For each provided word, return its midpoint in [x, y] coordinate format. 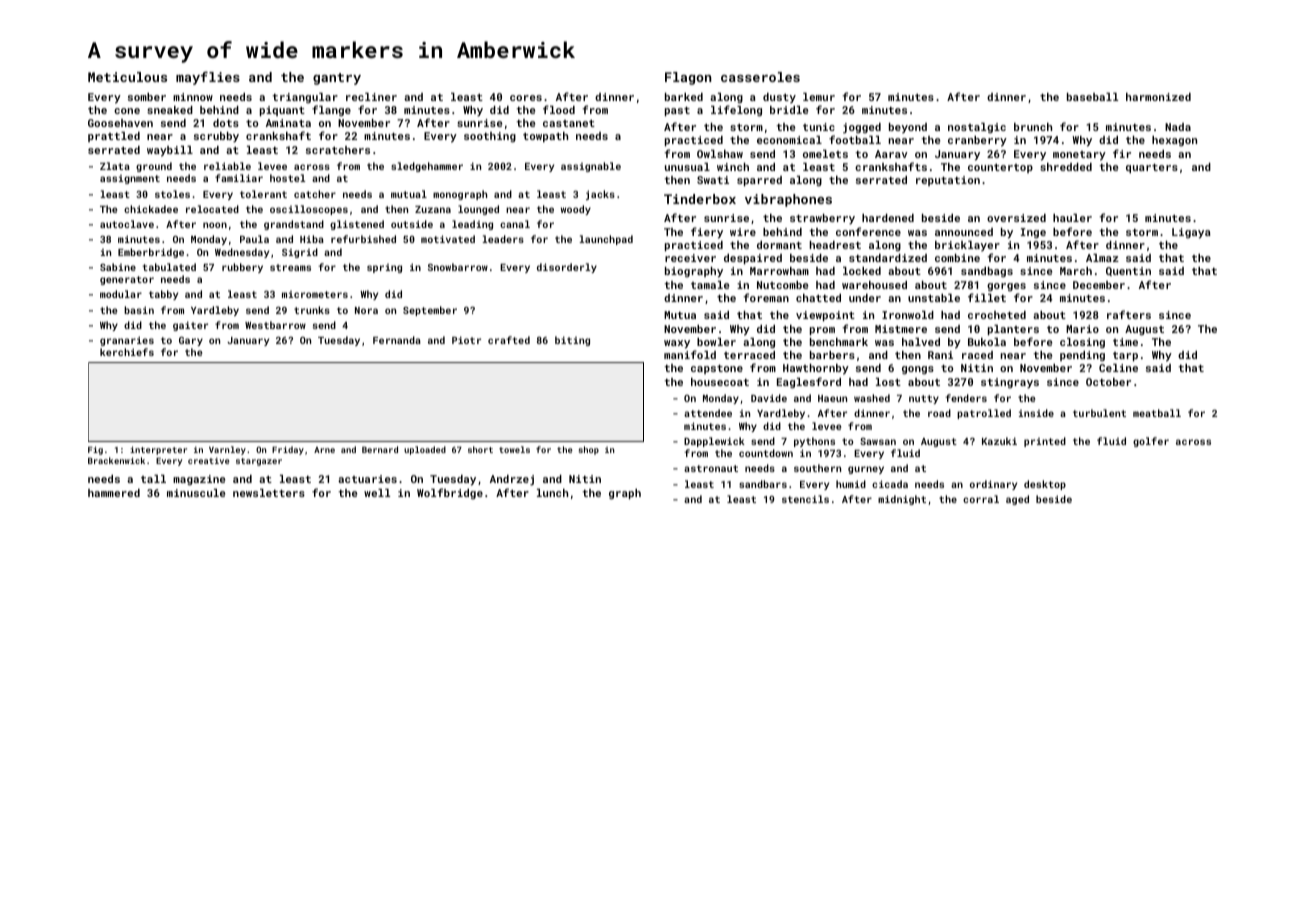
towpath [545, 137]
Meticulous [127, 77]
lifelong [736, 110]
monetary [1079, 156]
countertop [1000, 168]
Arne [324, 450]
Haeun [832, 398]
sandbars [763, 484]
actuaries [367, 479]
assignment [130, 179]
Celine [1118, 368]
